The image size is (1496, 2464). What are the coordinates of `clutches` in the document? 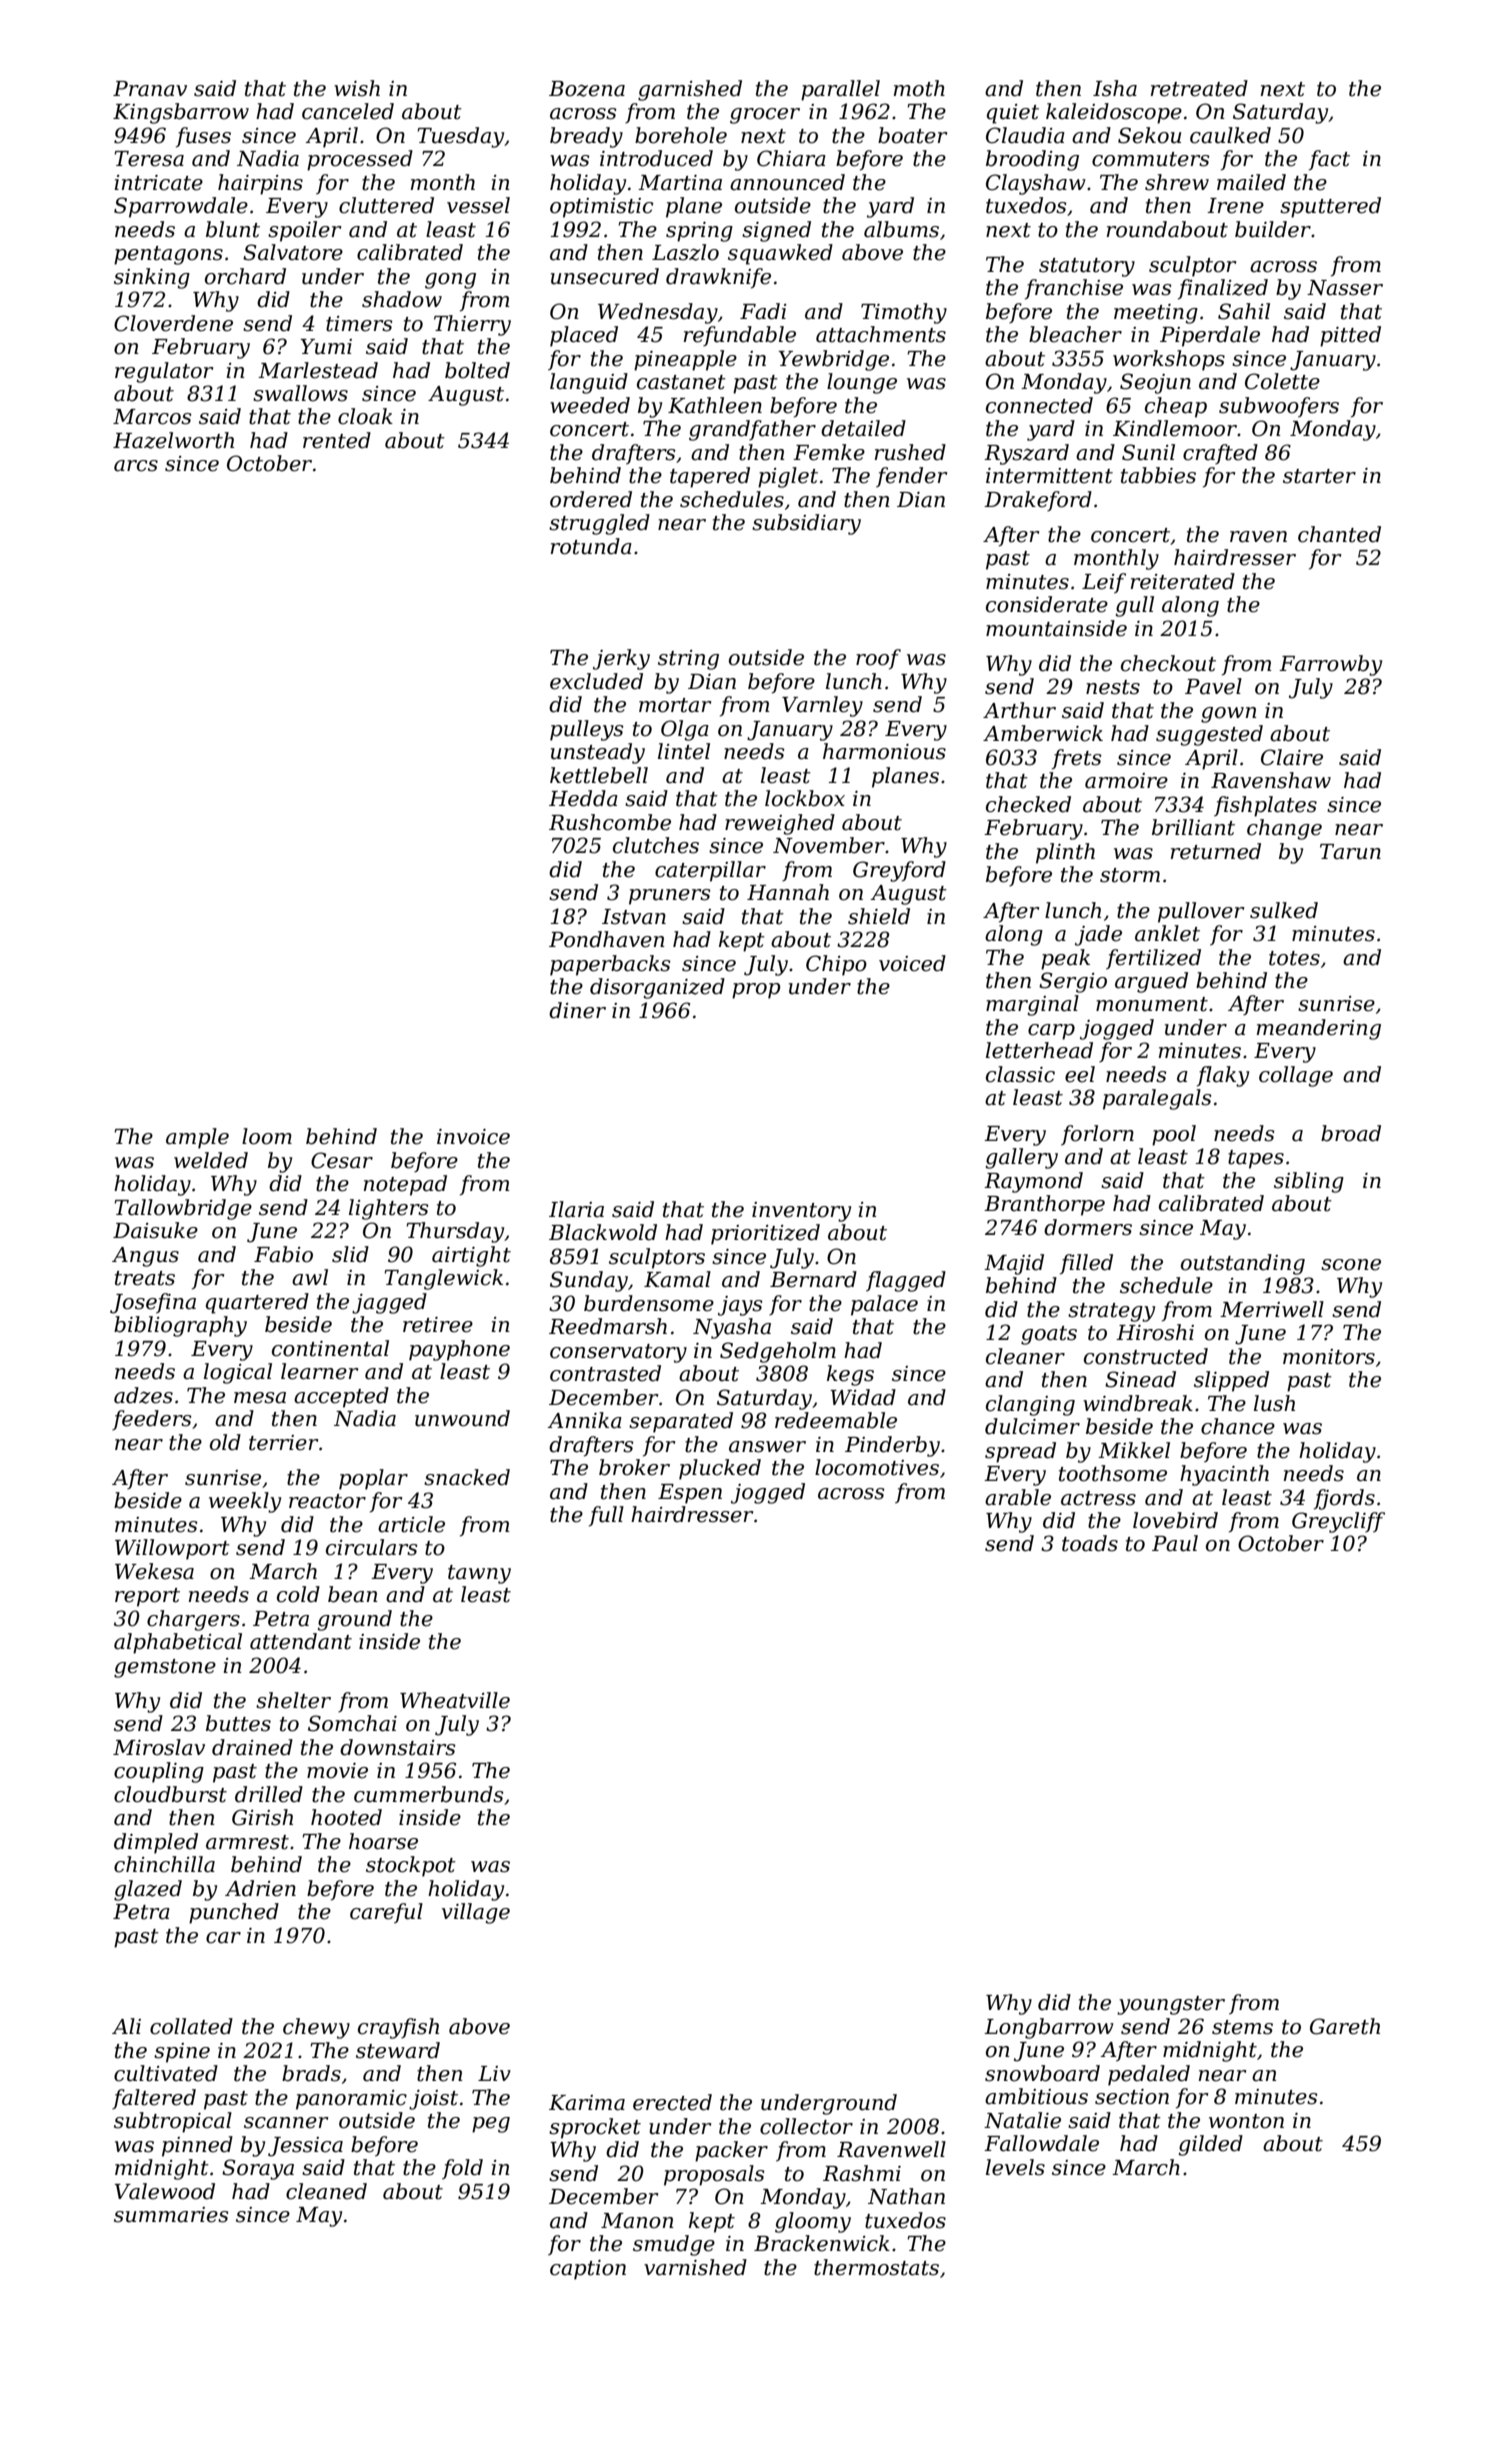 It's located at (656, 845).
